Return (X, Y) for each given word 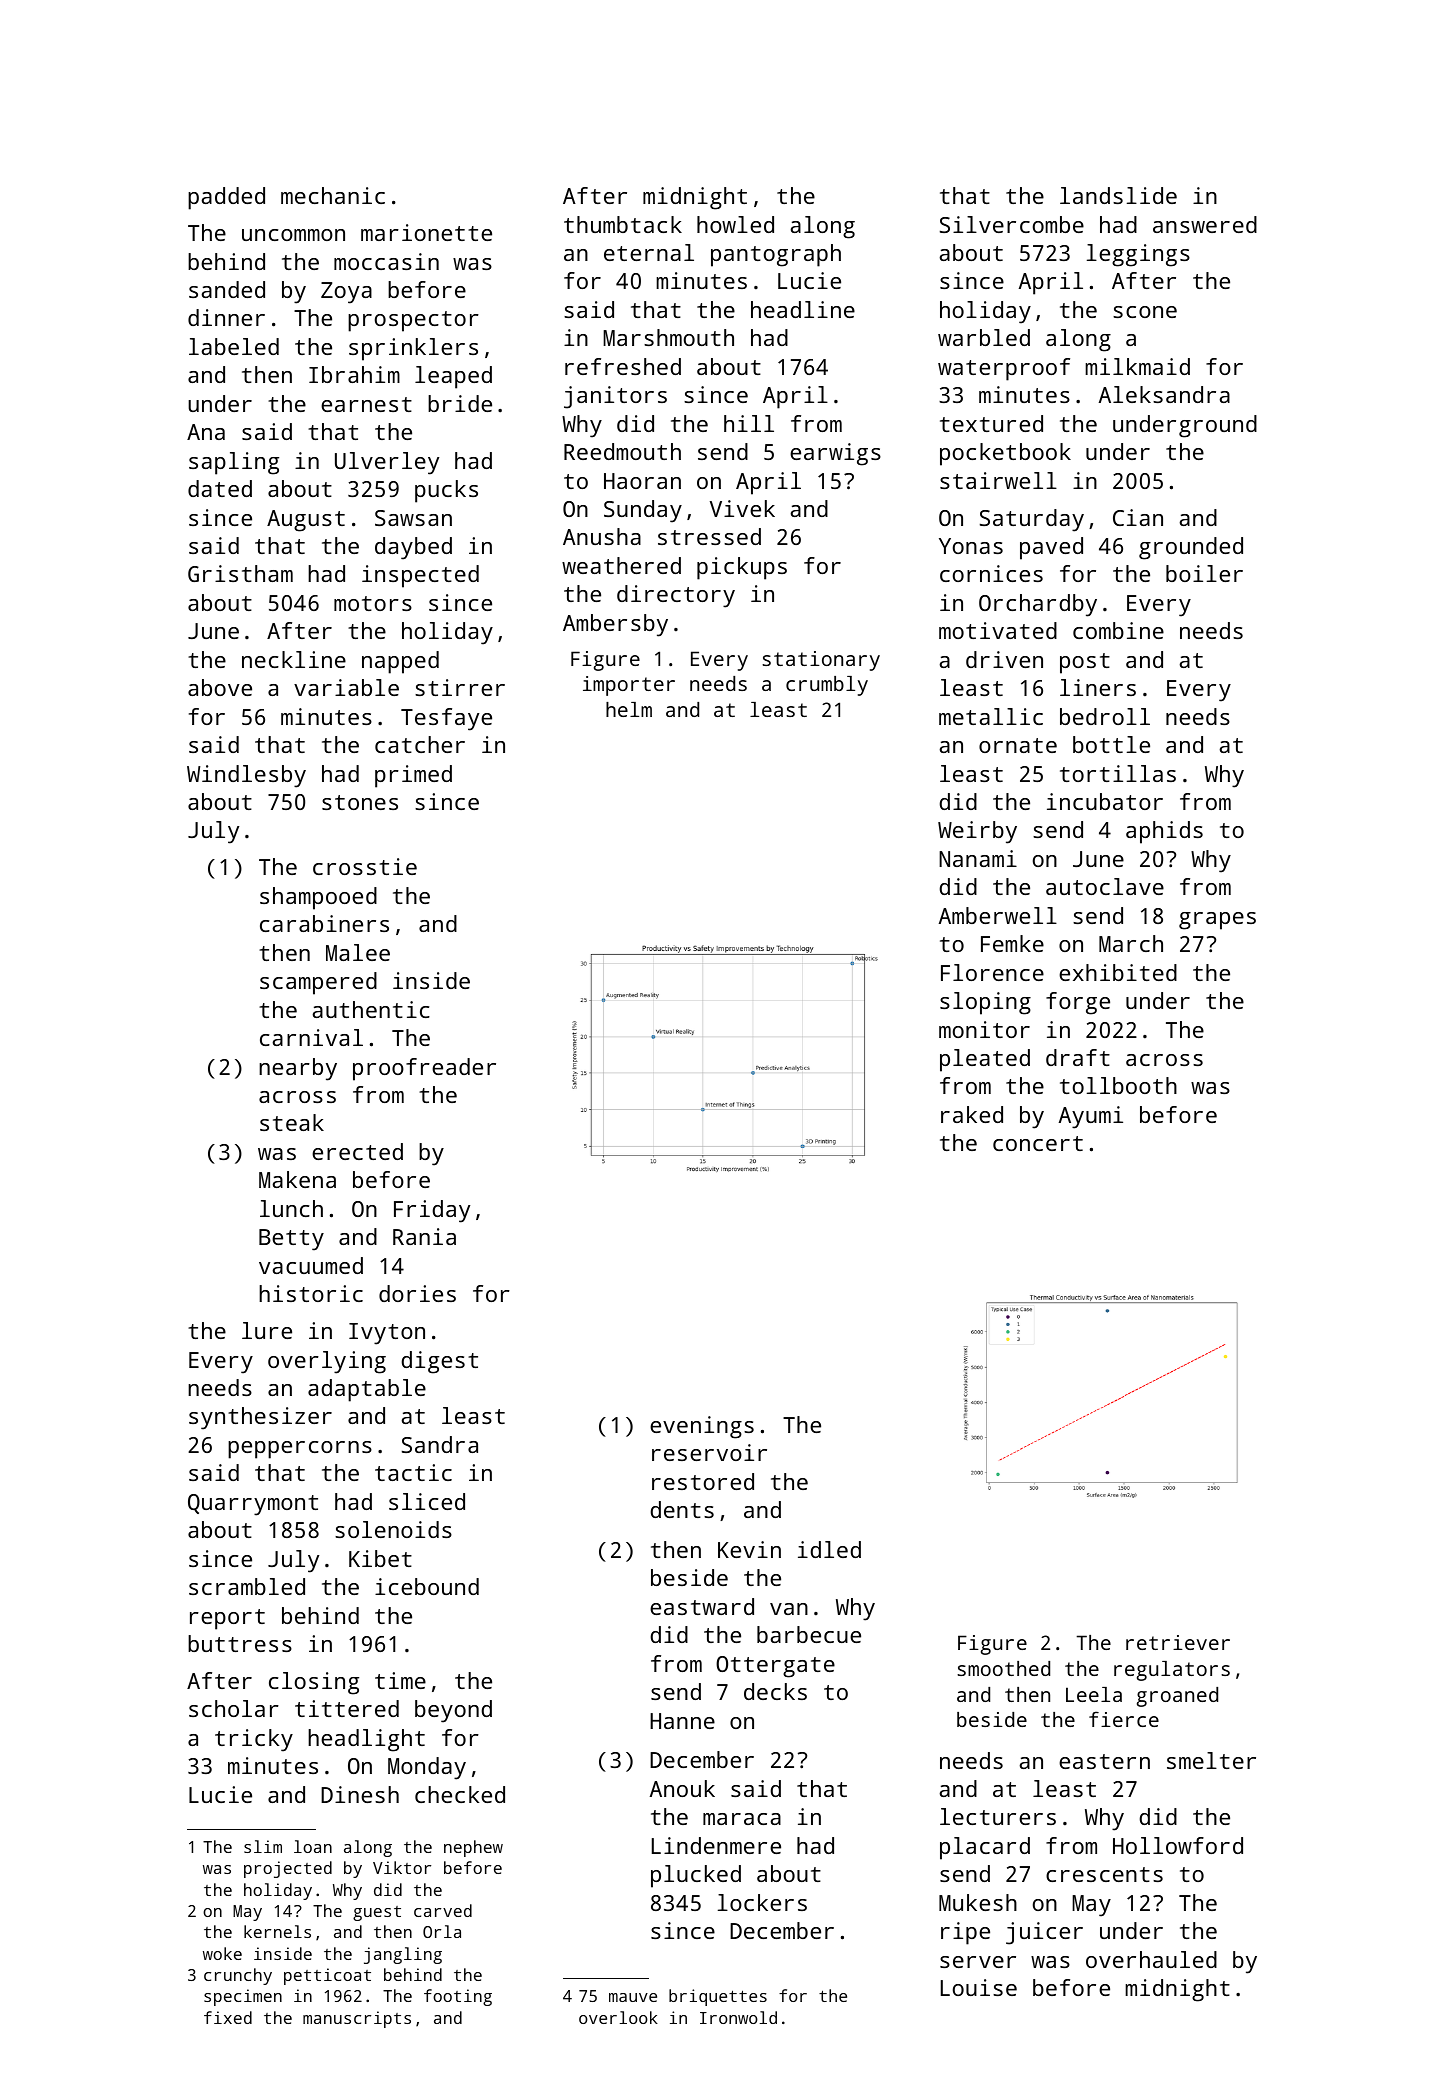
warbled (984, 337)
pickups (742, 568)
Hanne (682, 1721)
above (220, 687)
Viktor (402, 1867)
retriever (1178, 1642)
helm (629, 709)
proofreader (424, 1069)
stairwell (998, 480)
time (400, 1680)
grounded (1191, 548)
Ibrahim (354, 374)
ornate (1018, 745)
